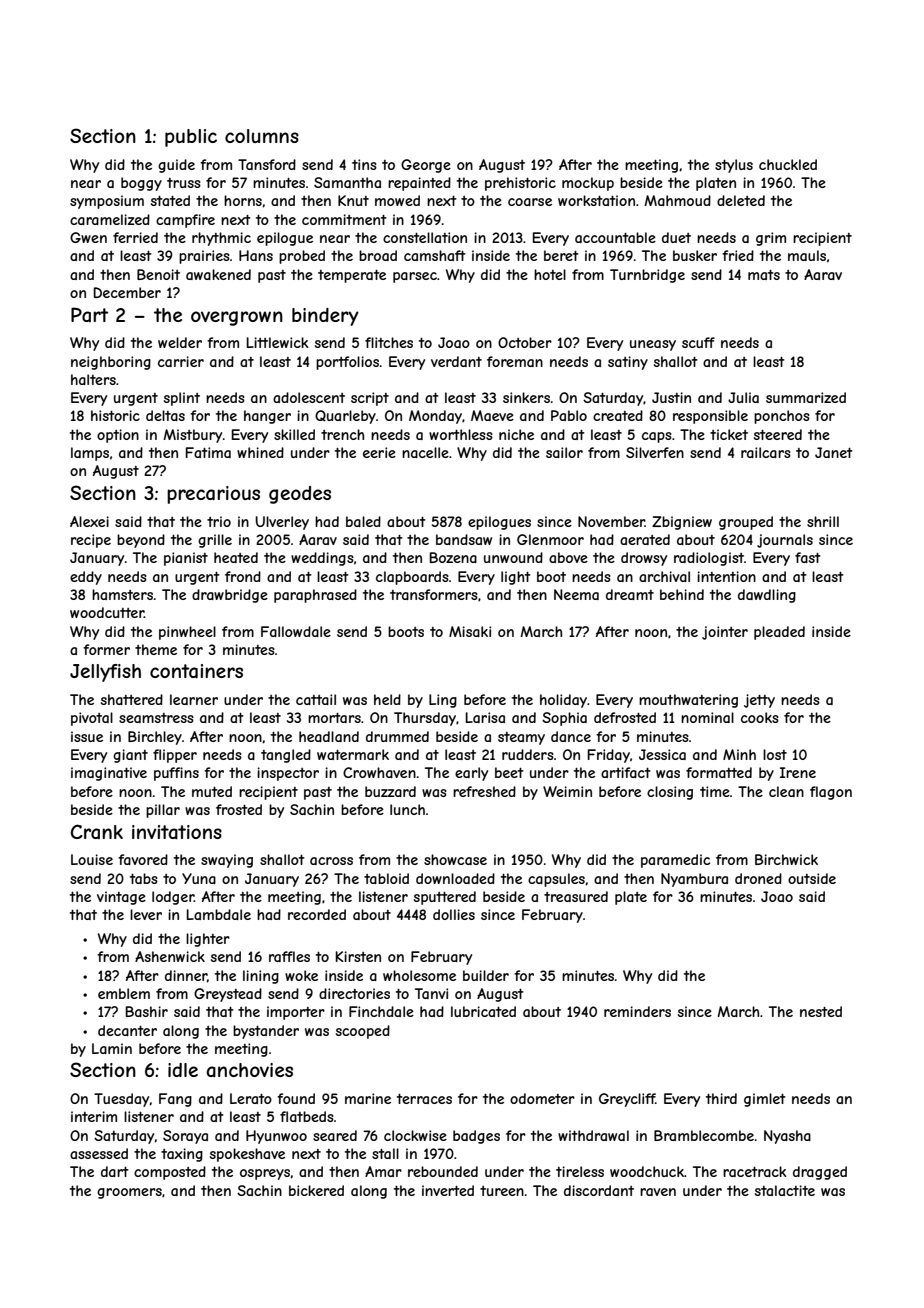 This document has height=1308, width=924. What do you see at coordinates (470, 631) in the document?
I see `Misaki` at bounding box center [470, 631].
